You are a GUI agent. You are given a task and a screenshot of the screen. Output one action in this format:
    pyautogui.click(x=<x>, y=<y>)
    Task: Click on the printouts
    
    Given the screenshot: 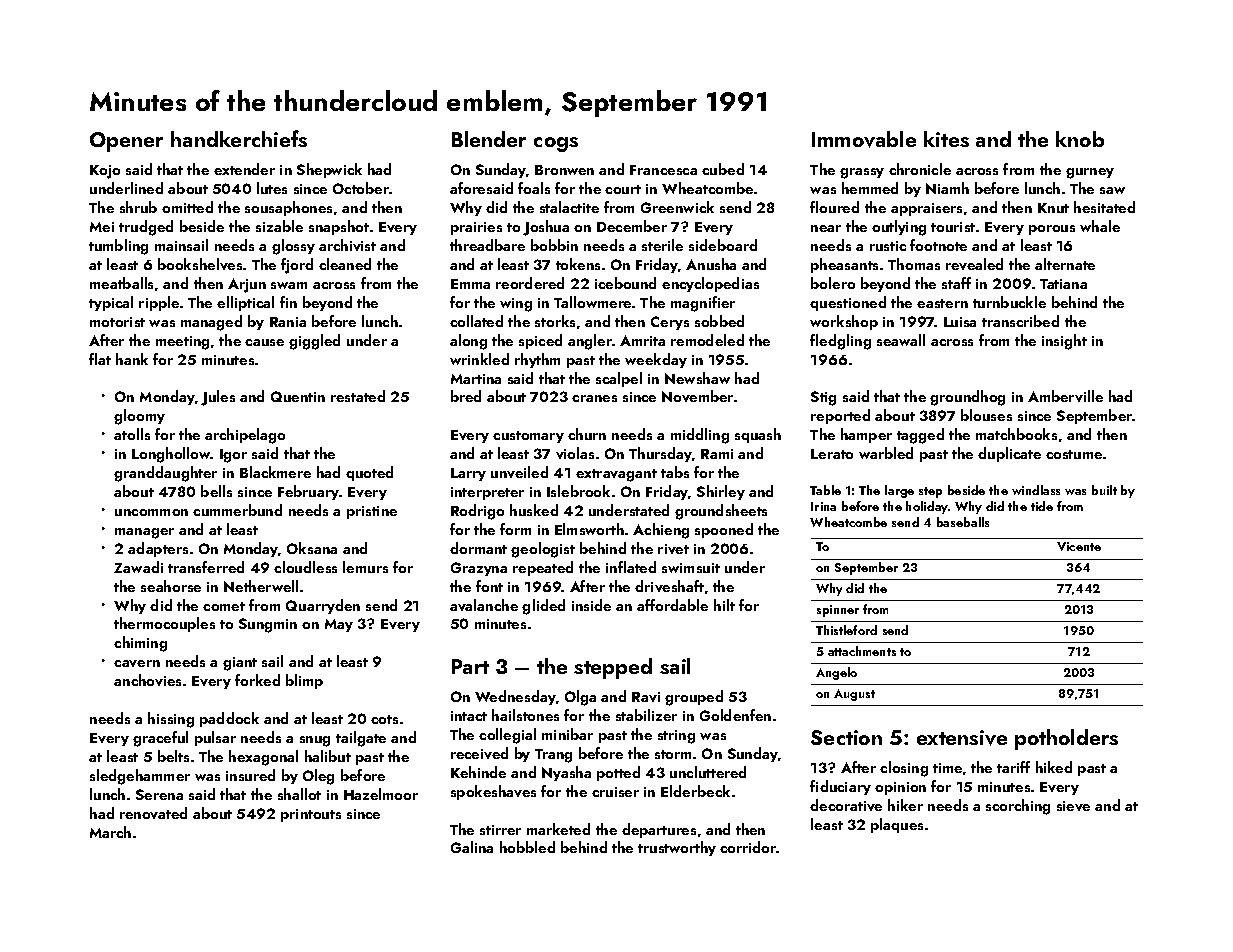 What is the action you would take?
    pyautogui.click(x=311, y=815)
